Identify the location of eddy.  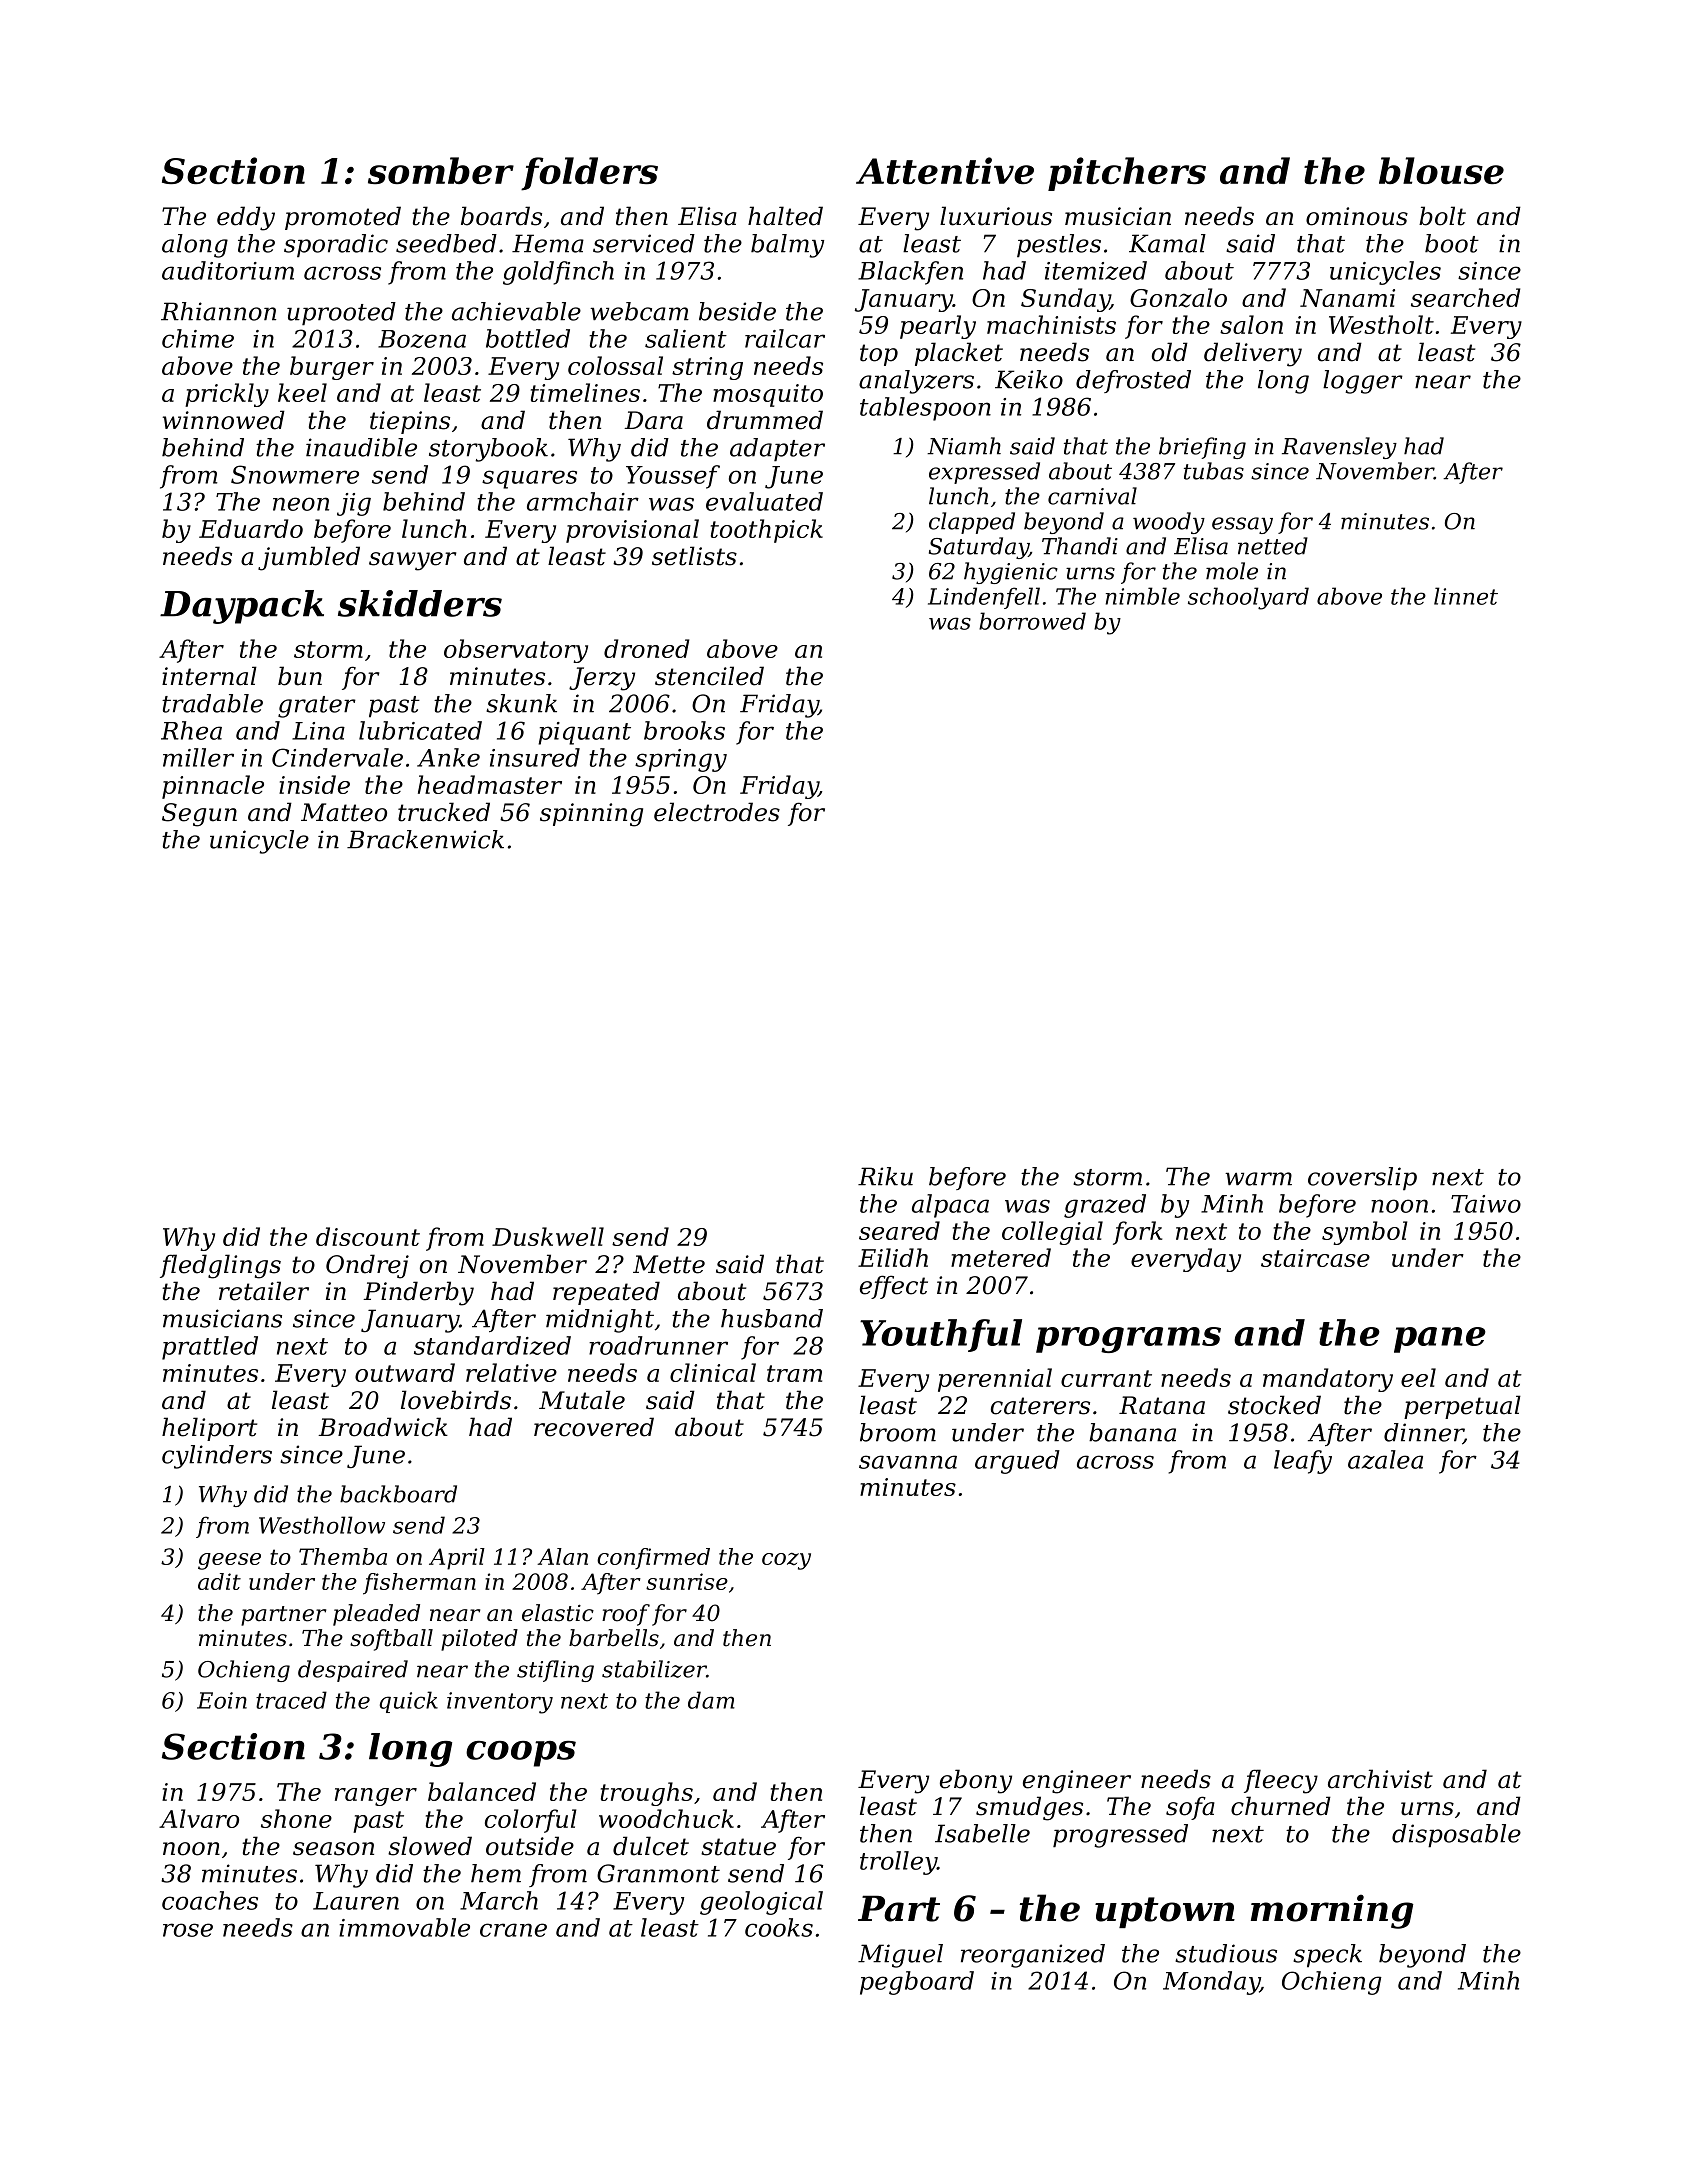
(246, 218).
